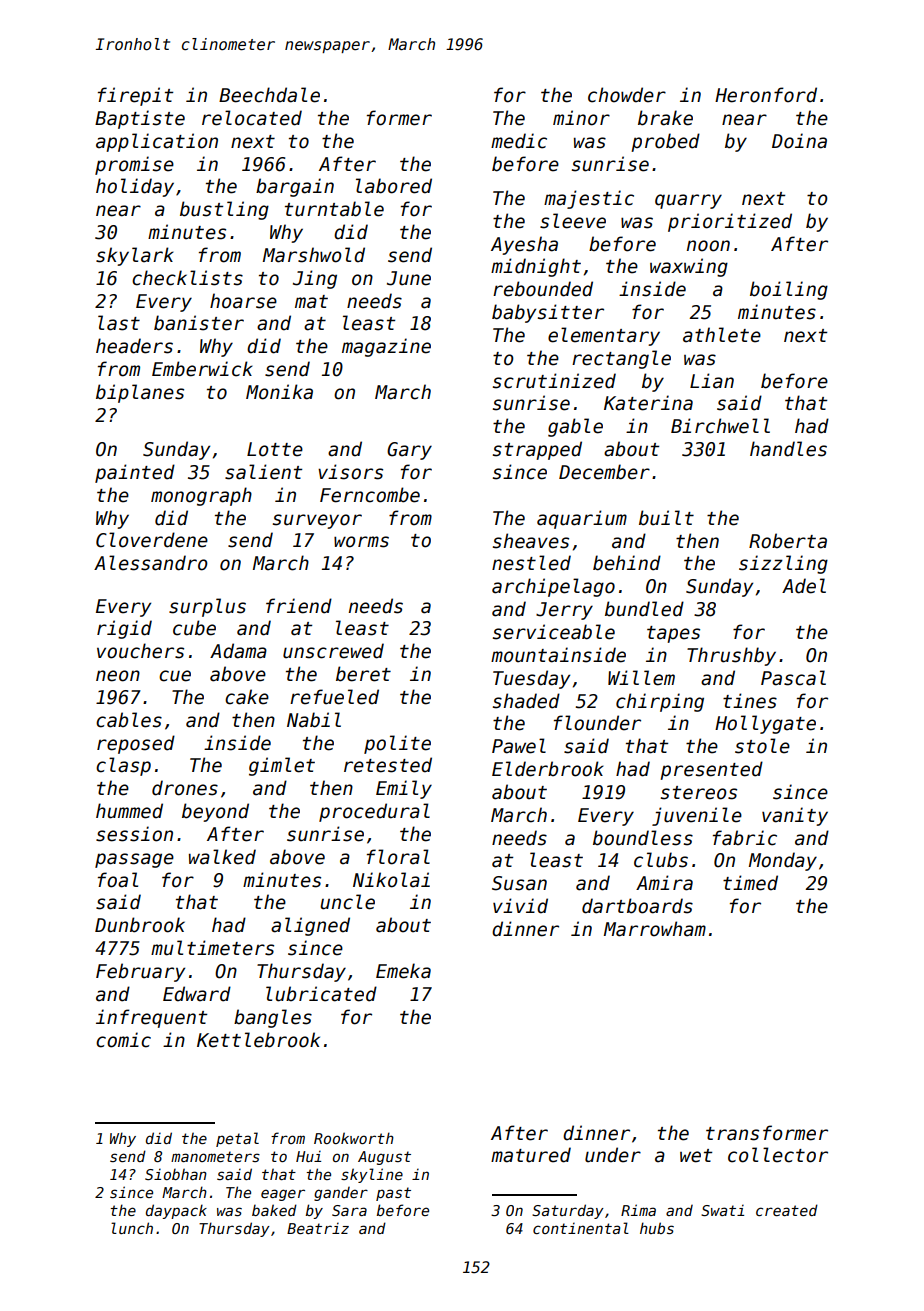 The image size is (924, 1311). I want to click on athlete, so click(722, 335).
